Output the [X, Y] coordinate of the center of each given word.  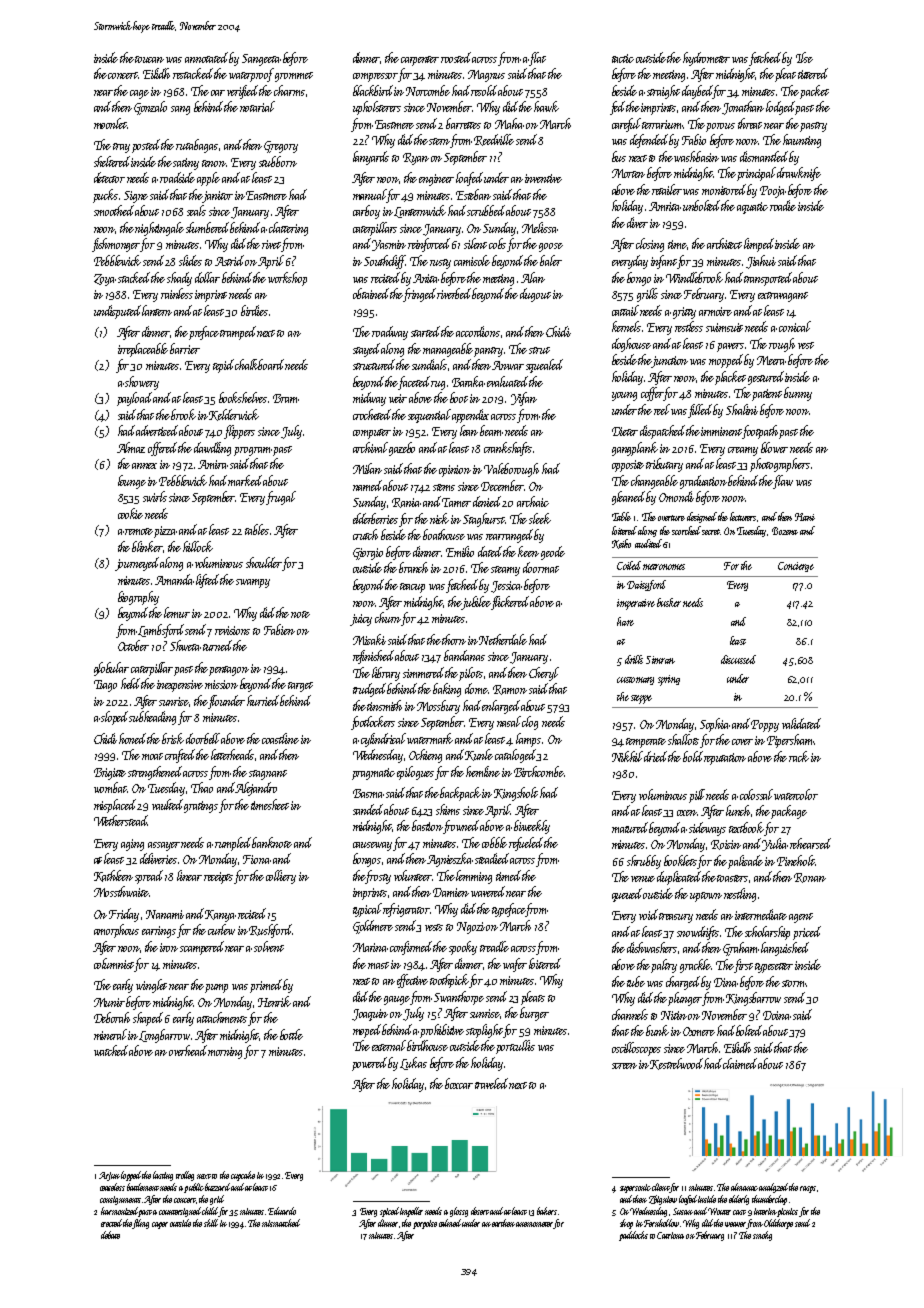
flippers [239, 432]
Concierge [796, 567]
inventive [543, 178]
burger [534, 1014]
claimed [740, 1063]
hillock [198, 546]
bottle [291, 1034]
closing [650, 245]
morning [225, 1053]
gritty [684, 313]
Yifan [524, 399]
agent [801, 918]
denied [487, 501]
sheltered [113, 161]
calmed [451, 1223]
